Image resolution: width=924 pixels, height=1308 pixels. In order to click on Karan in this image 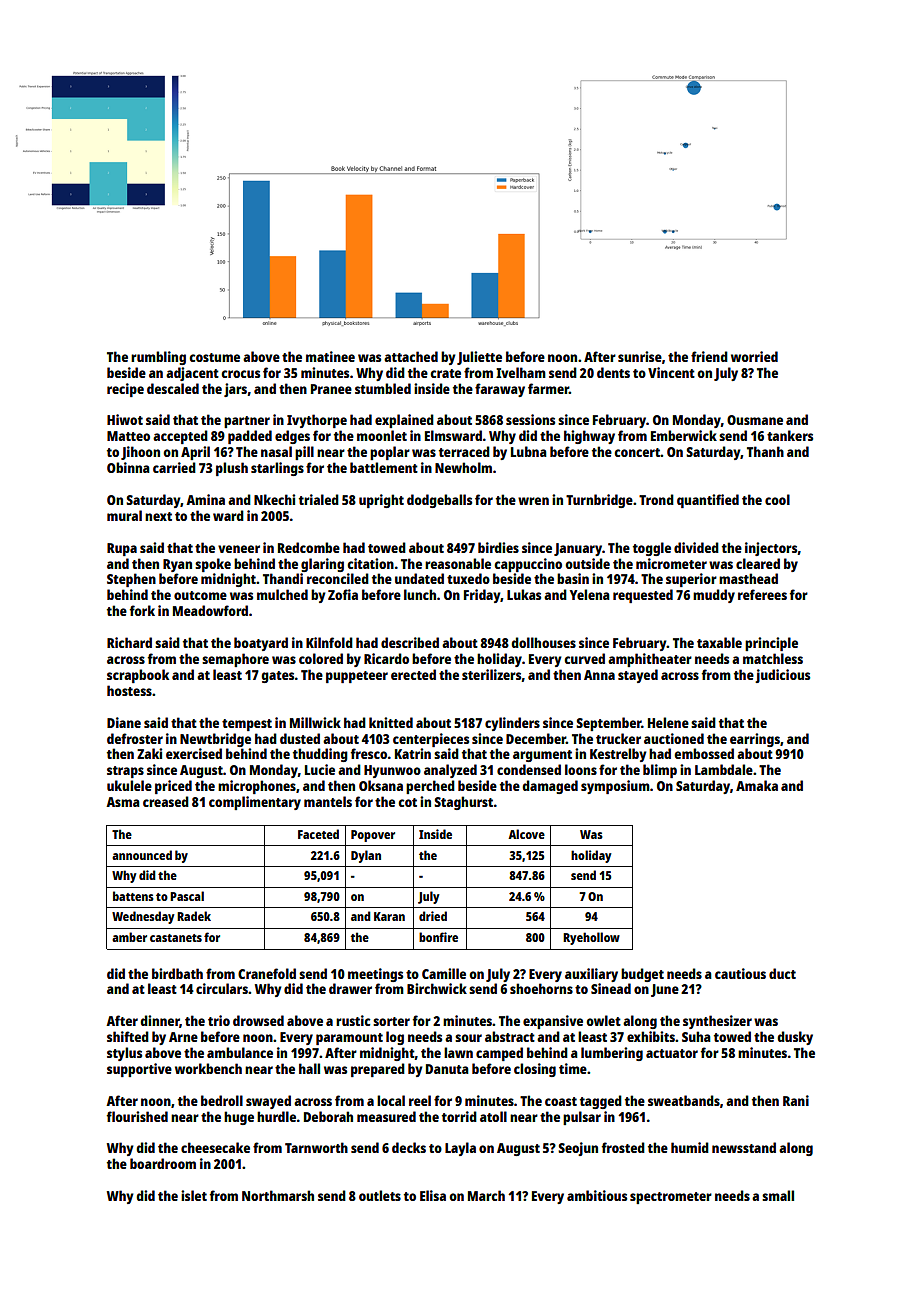, I will do `click(389, 916)`.
